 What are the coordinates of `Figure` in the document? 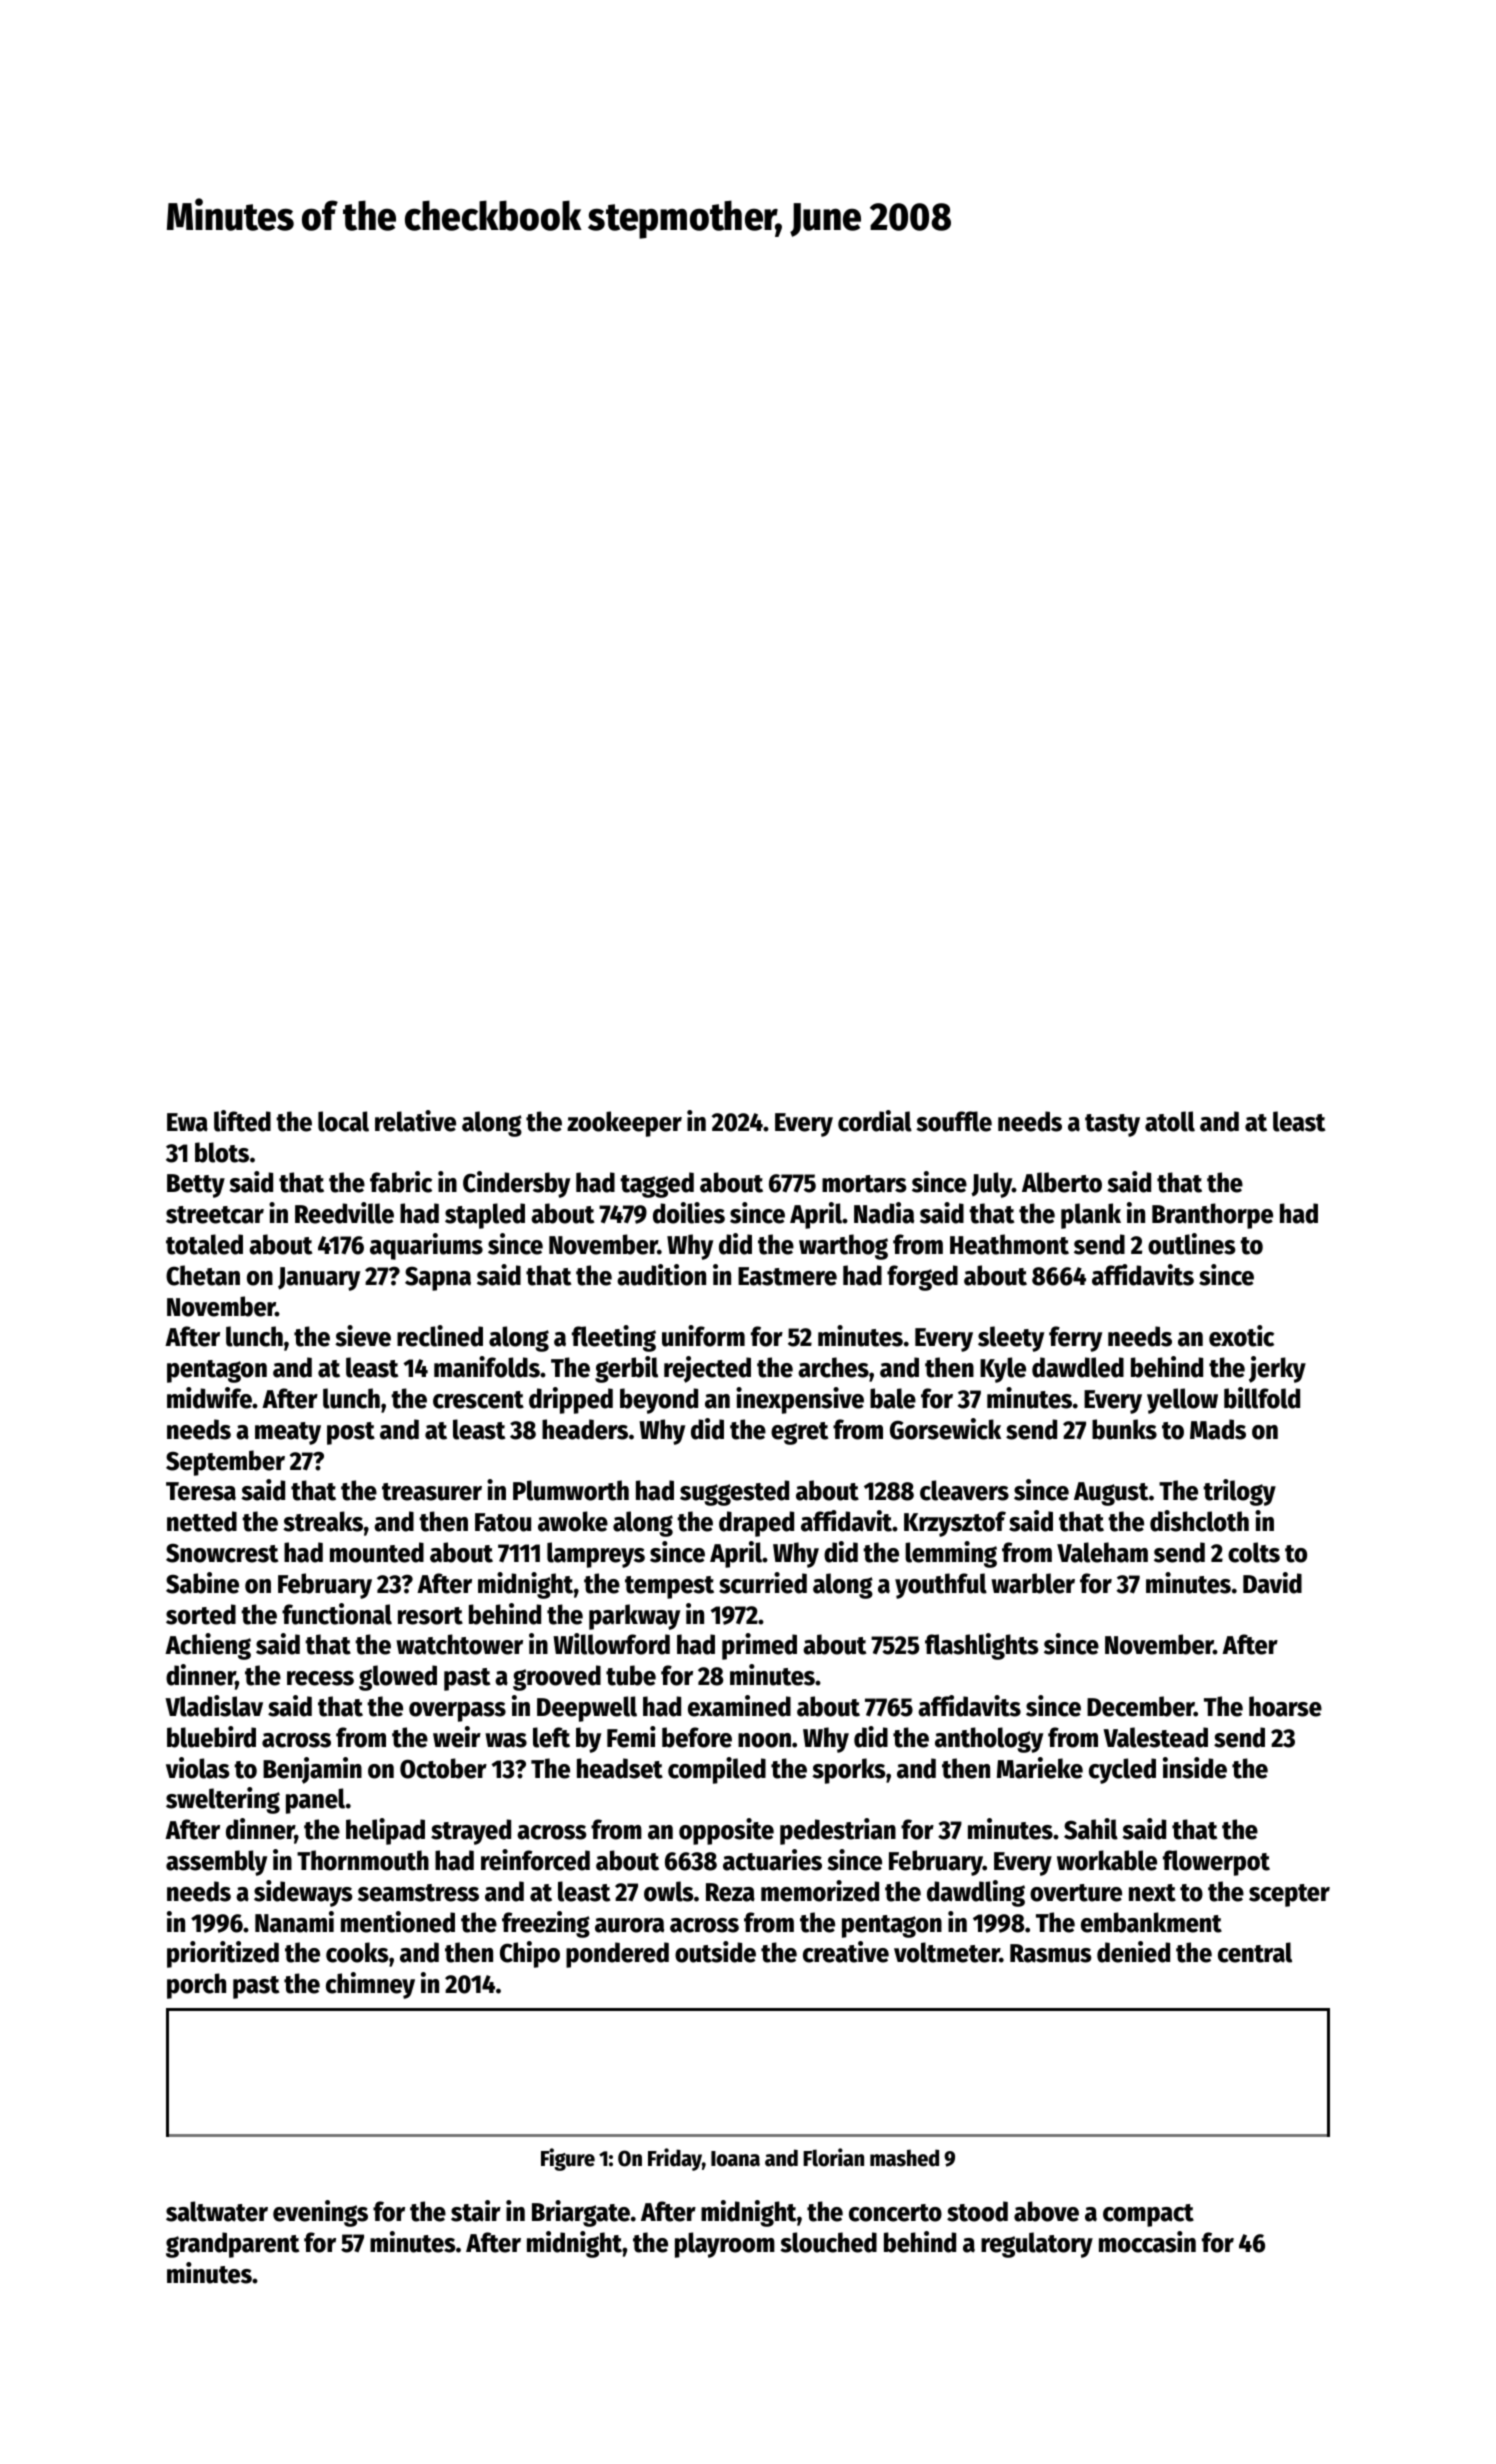 It's located at (568, 2159).
